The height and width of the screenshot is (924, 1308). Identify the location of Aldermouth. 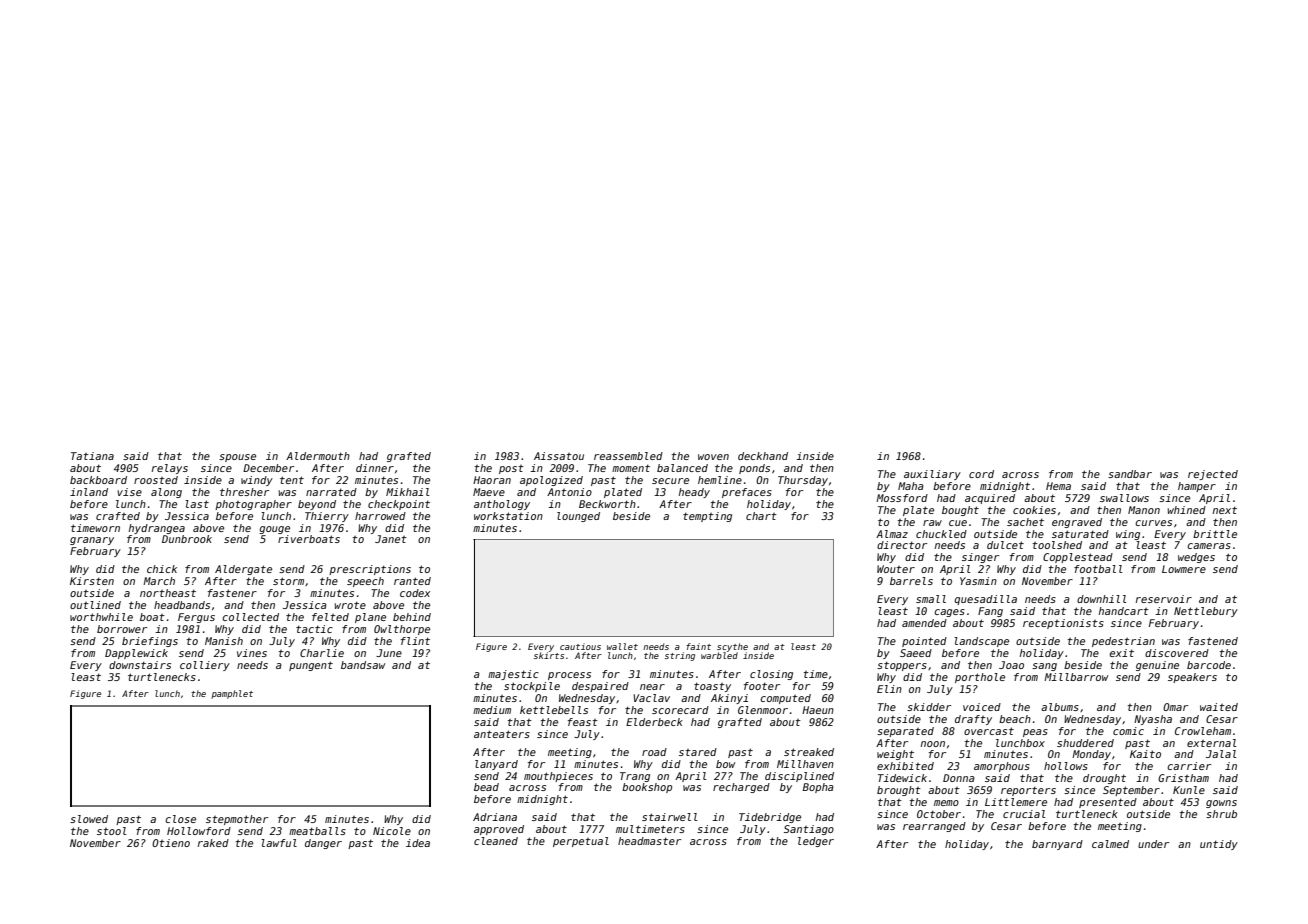
(318, 456).
